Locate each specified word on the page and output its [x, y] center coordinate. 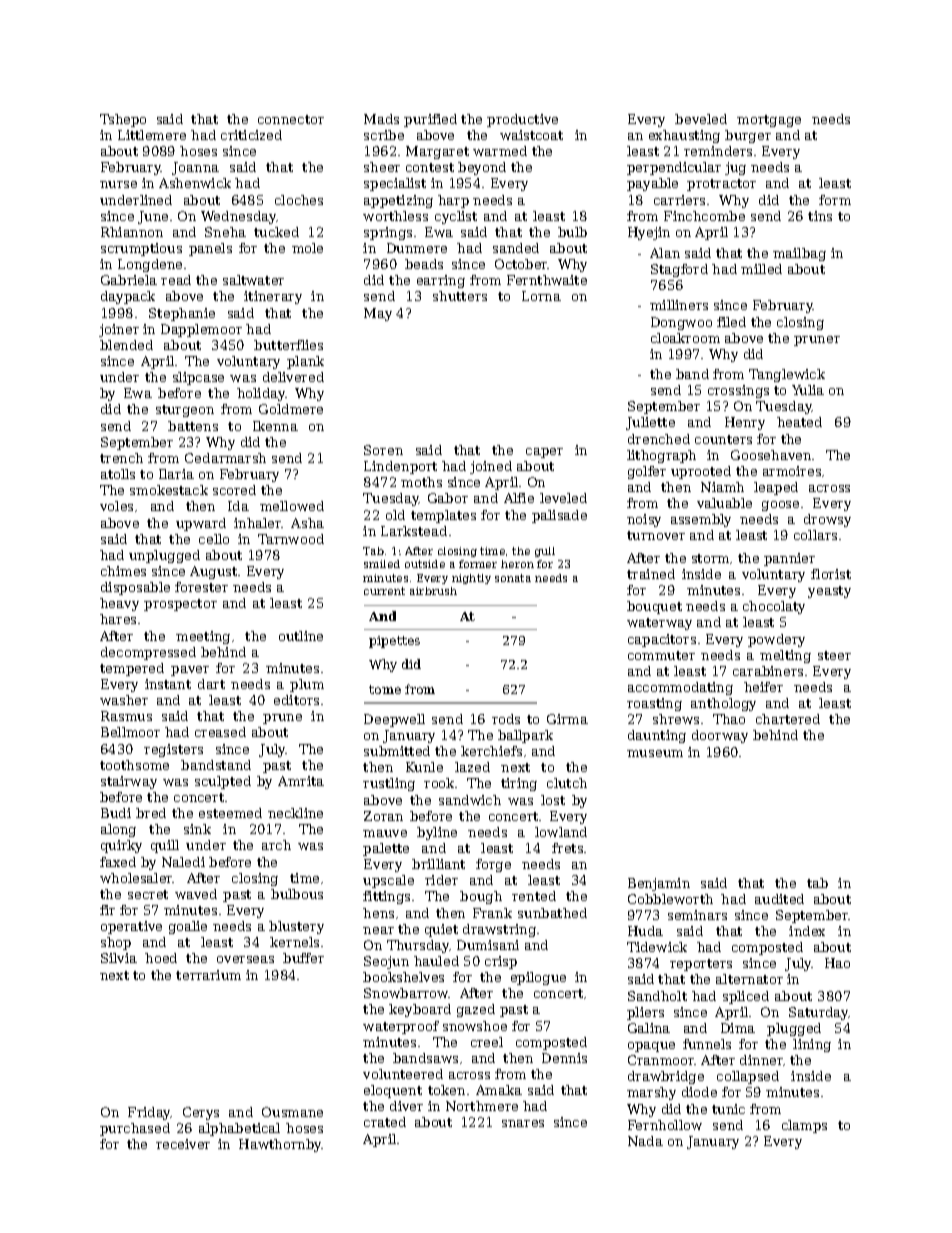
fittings [386, 897]
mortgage [769, 121]
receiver [183, 1144]
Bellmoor [130, 732]
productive [522, 120]
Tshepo [123, 120]
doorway [720, 736]
